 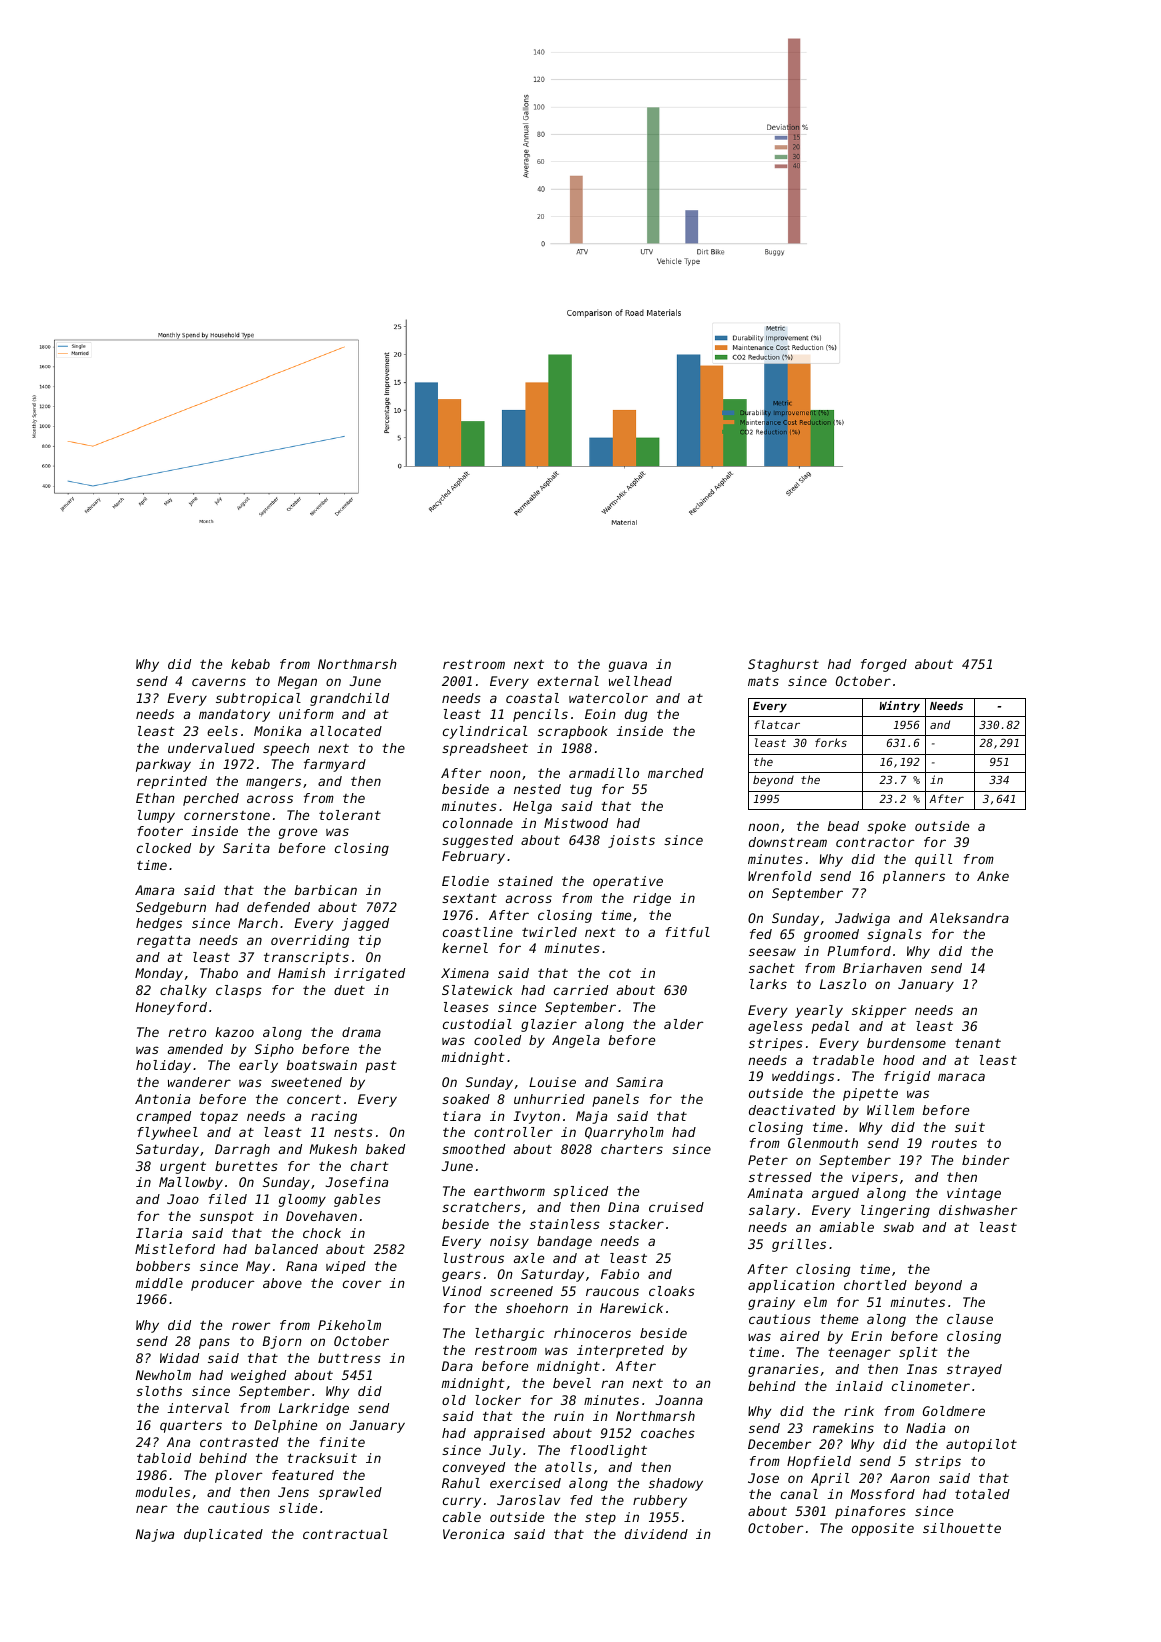 I want to click on elm, so click(x=815, y=1302).
